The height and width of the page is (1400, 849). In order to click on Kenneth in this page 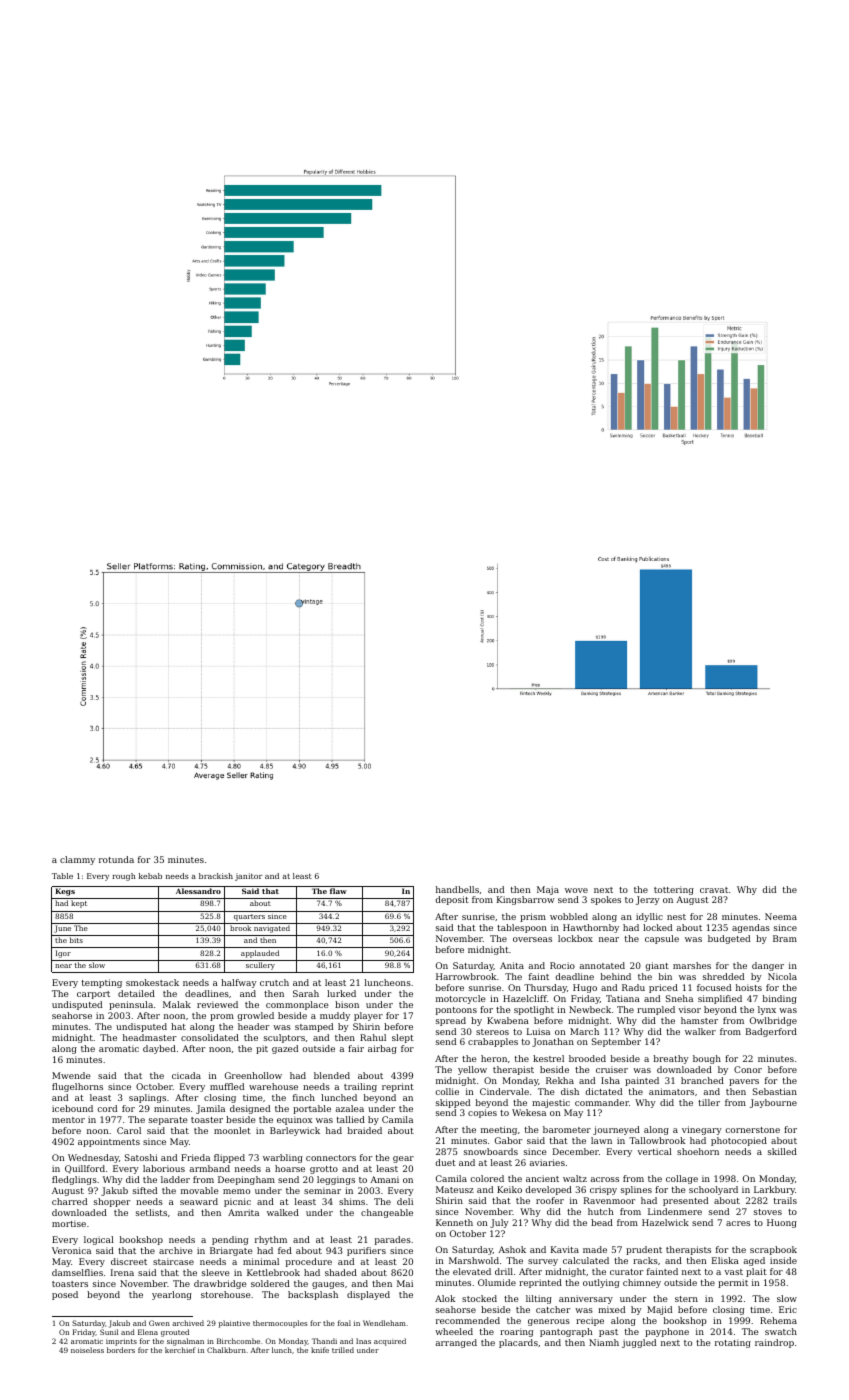, I will do `click(454, 1222)`.
